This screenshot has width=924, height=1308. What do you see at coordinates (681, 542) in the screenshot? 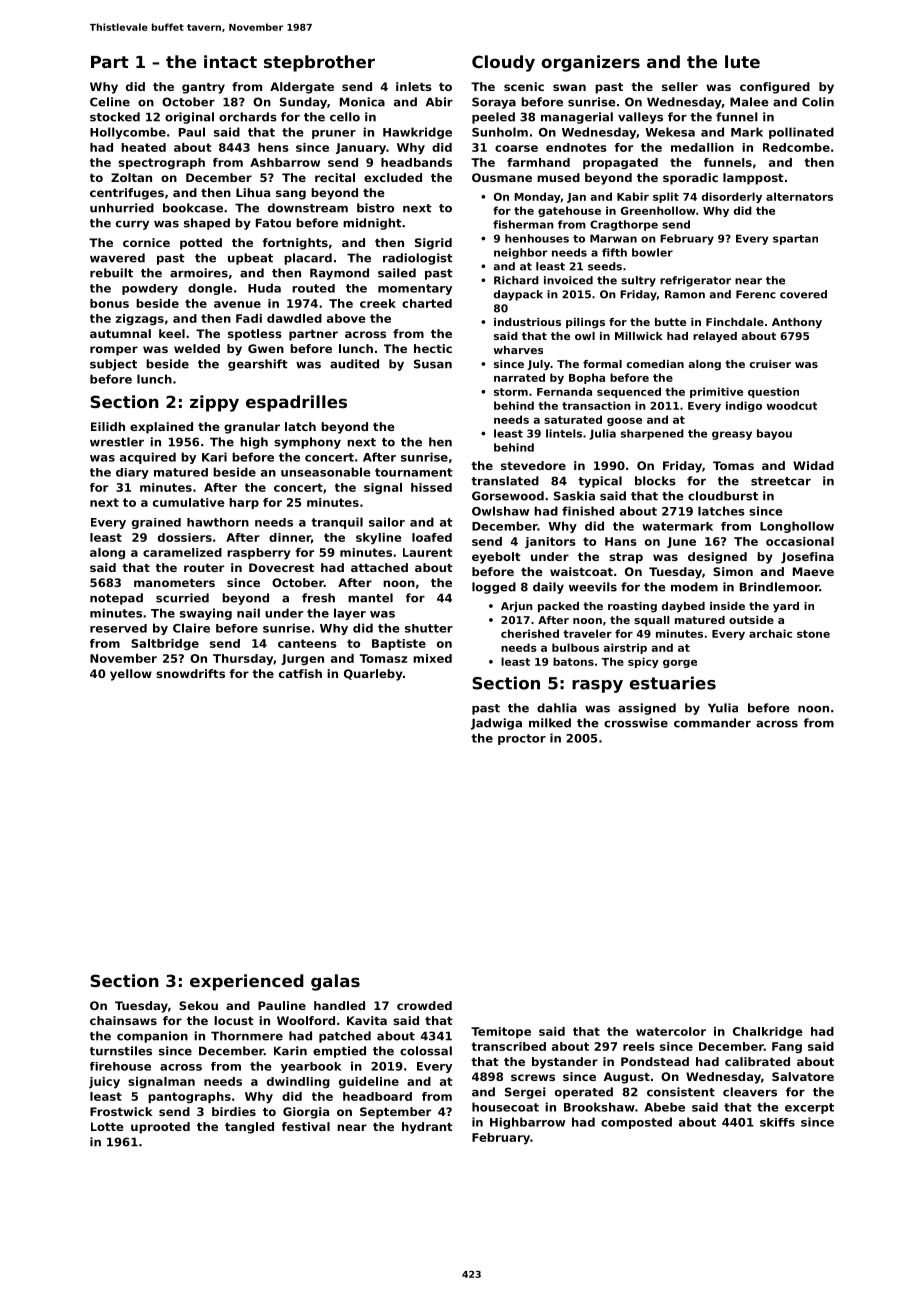
I see `June` at bounding box center [681, 542].
